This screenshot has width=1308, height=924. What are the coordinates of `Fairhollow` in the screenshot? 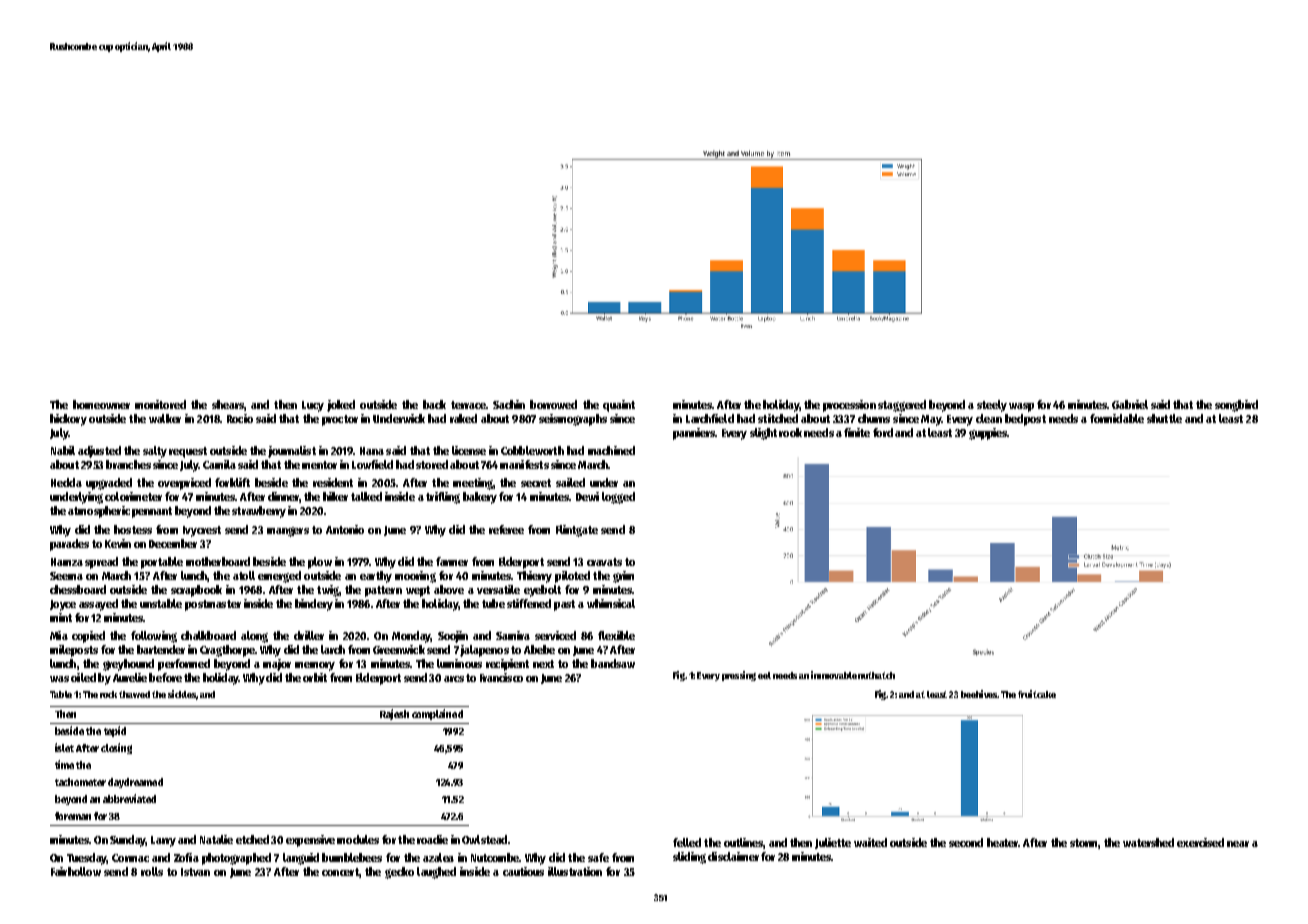 It's located at (76, 871).
